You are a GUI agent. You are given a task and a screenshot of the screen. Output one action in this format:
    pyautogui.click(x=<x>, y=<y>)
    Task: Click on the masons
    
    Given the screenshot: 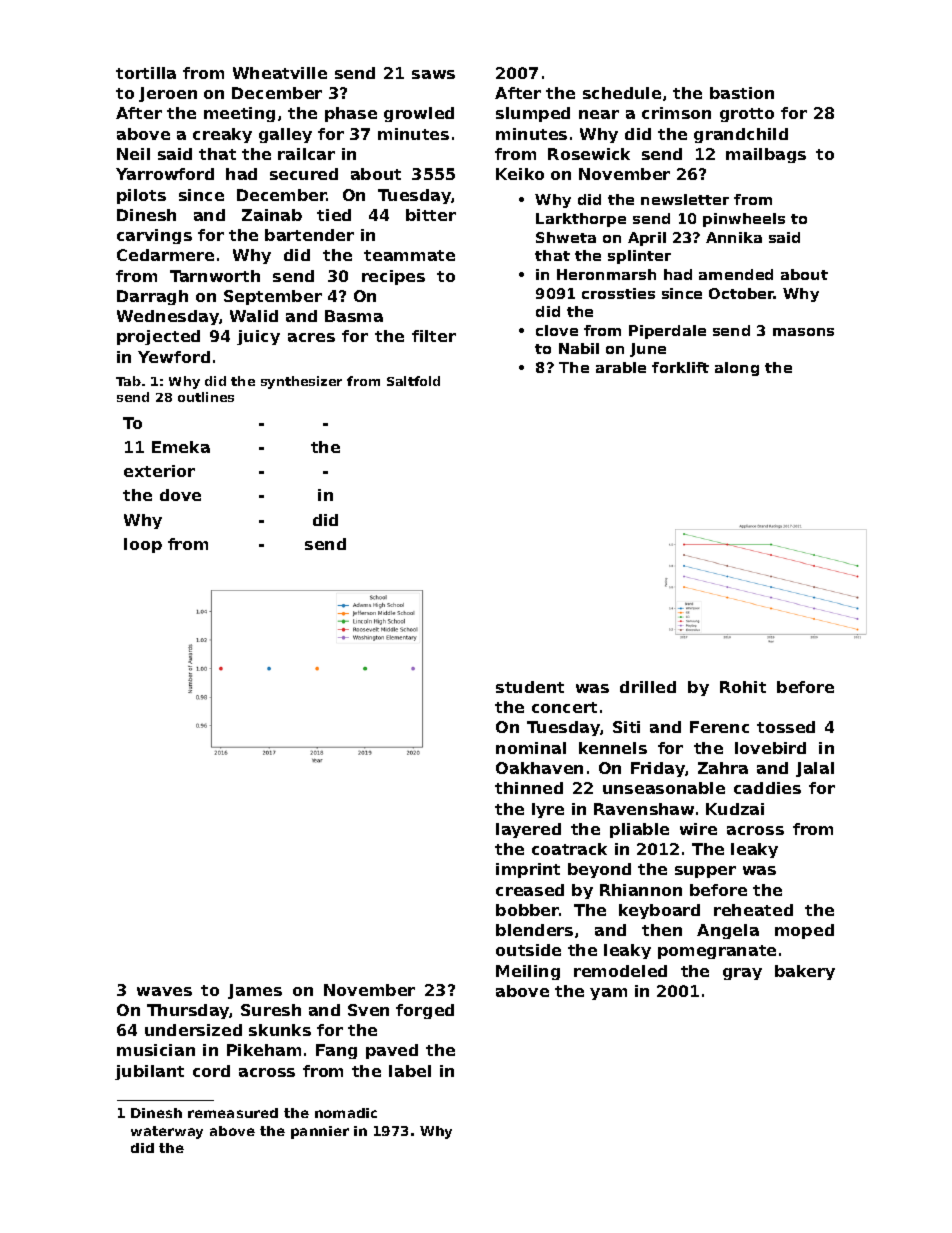 What is the action you would take?
    pyautogui.click(x=803, y=332)
